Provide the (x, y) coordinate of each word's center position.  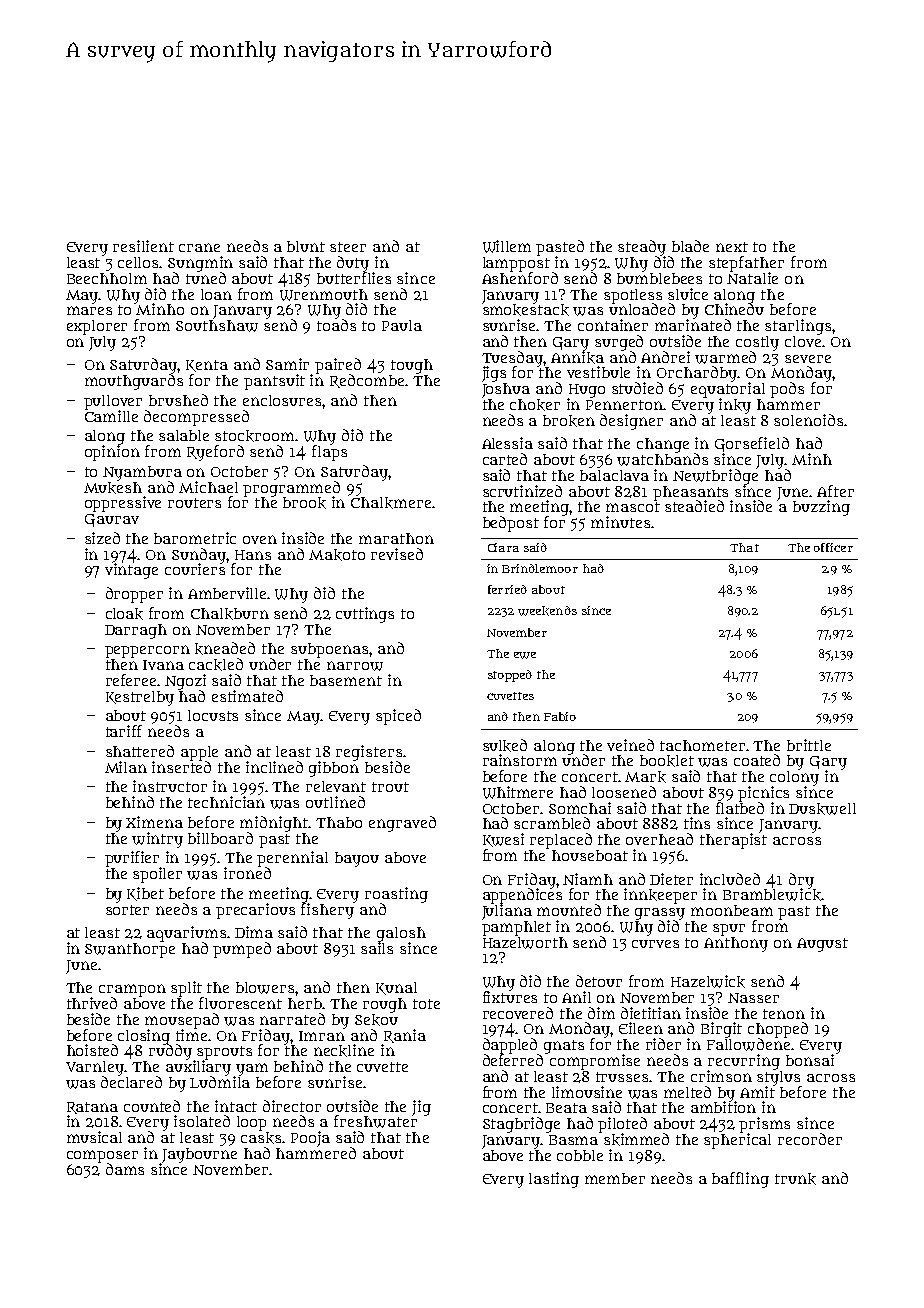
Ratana (92, 1108)
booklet (667, 761)
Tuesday (513, 358)
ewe (525, 655)
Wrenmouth (324, 295)
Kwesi (503, 840)
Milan (126, 767)
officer (833, 547)
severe (808, 359)
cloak (124, 614)
